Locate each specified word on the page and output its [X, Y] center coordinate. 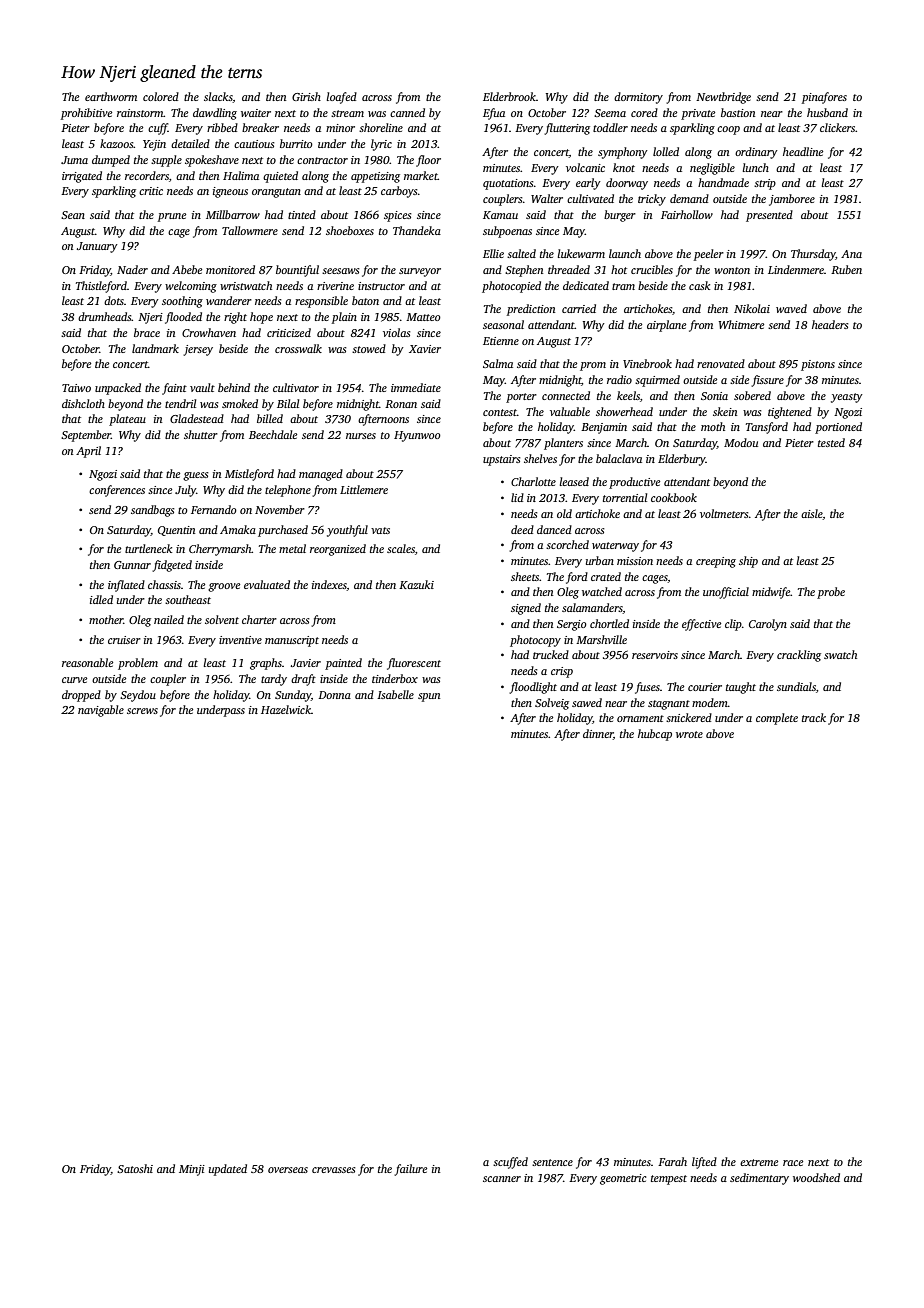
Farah [672, 1161]
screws [142, 711]
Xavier [425, 349]
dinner [598, 734]
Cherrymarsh [220, 550]
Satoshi [135, 1168]
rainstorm [140, 113]
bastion [738, 112]
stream [347, 113]
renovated [721, 363]
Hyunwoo [417, 436]
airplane [666, 326]
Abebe [187, 269]
